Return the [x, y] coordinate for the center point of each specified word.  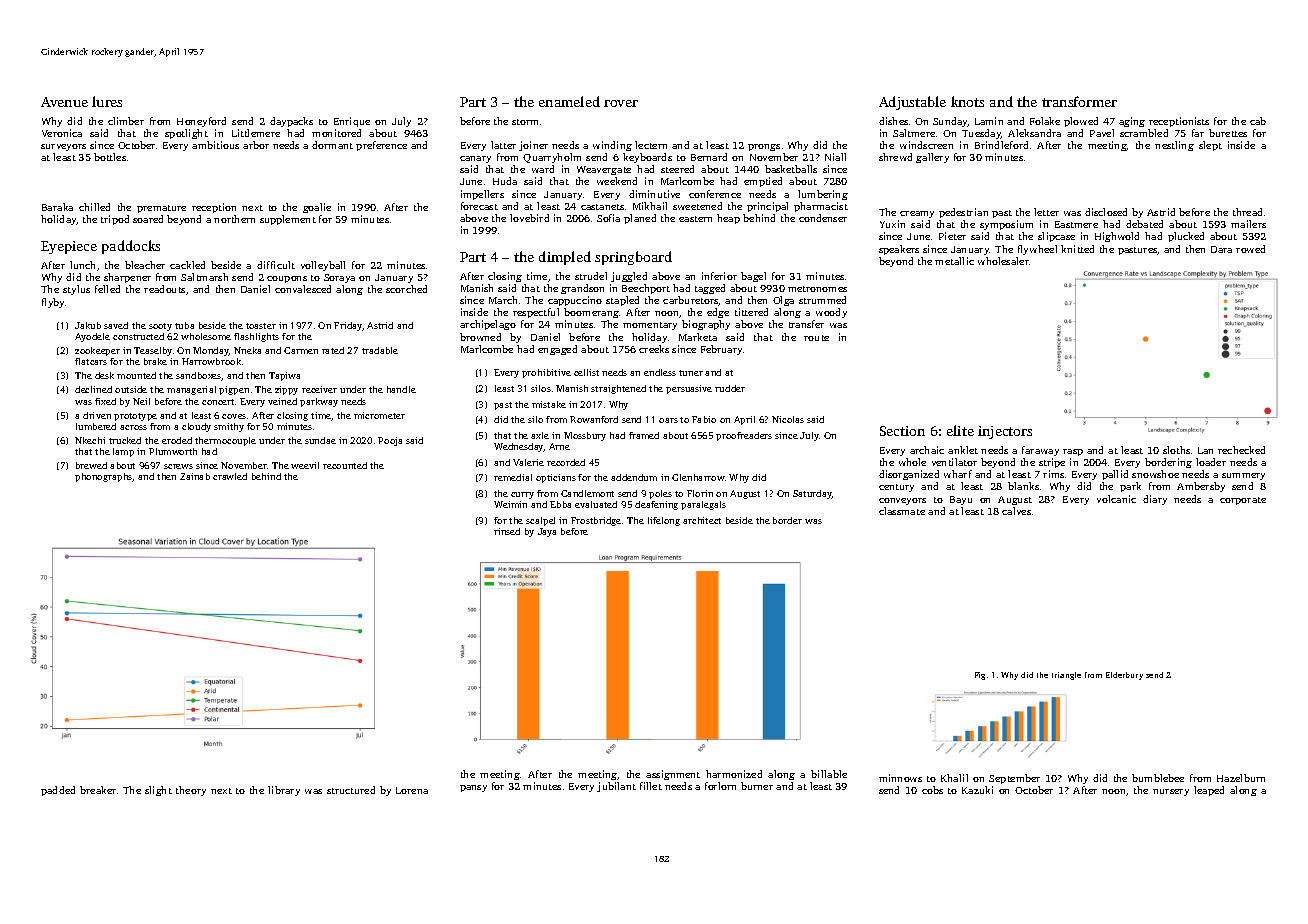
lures [107, 101]
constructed [138, 336]
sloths [1176, 450]
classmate [902, 511]
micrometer [379, 415]
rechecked [1241, 450]
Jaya [547, 532]
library [284, 791]
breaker [98, 790]
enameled [569, 101]
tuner [691, 373]
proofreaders [744, 436]
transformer [1079, 101]
